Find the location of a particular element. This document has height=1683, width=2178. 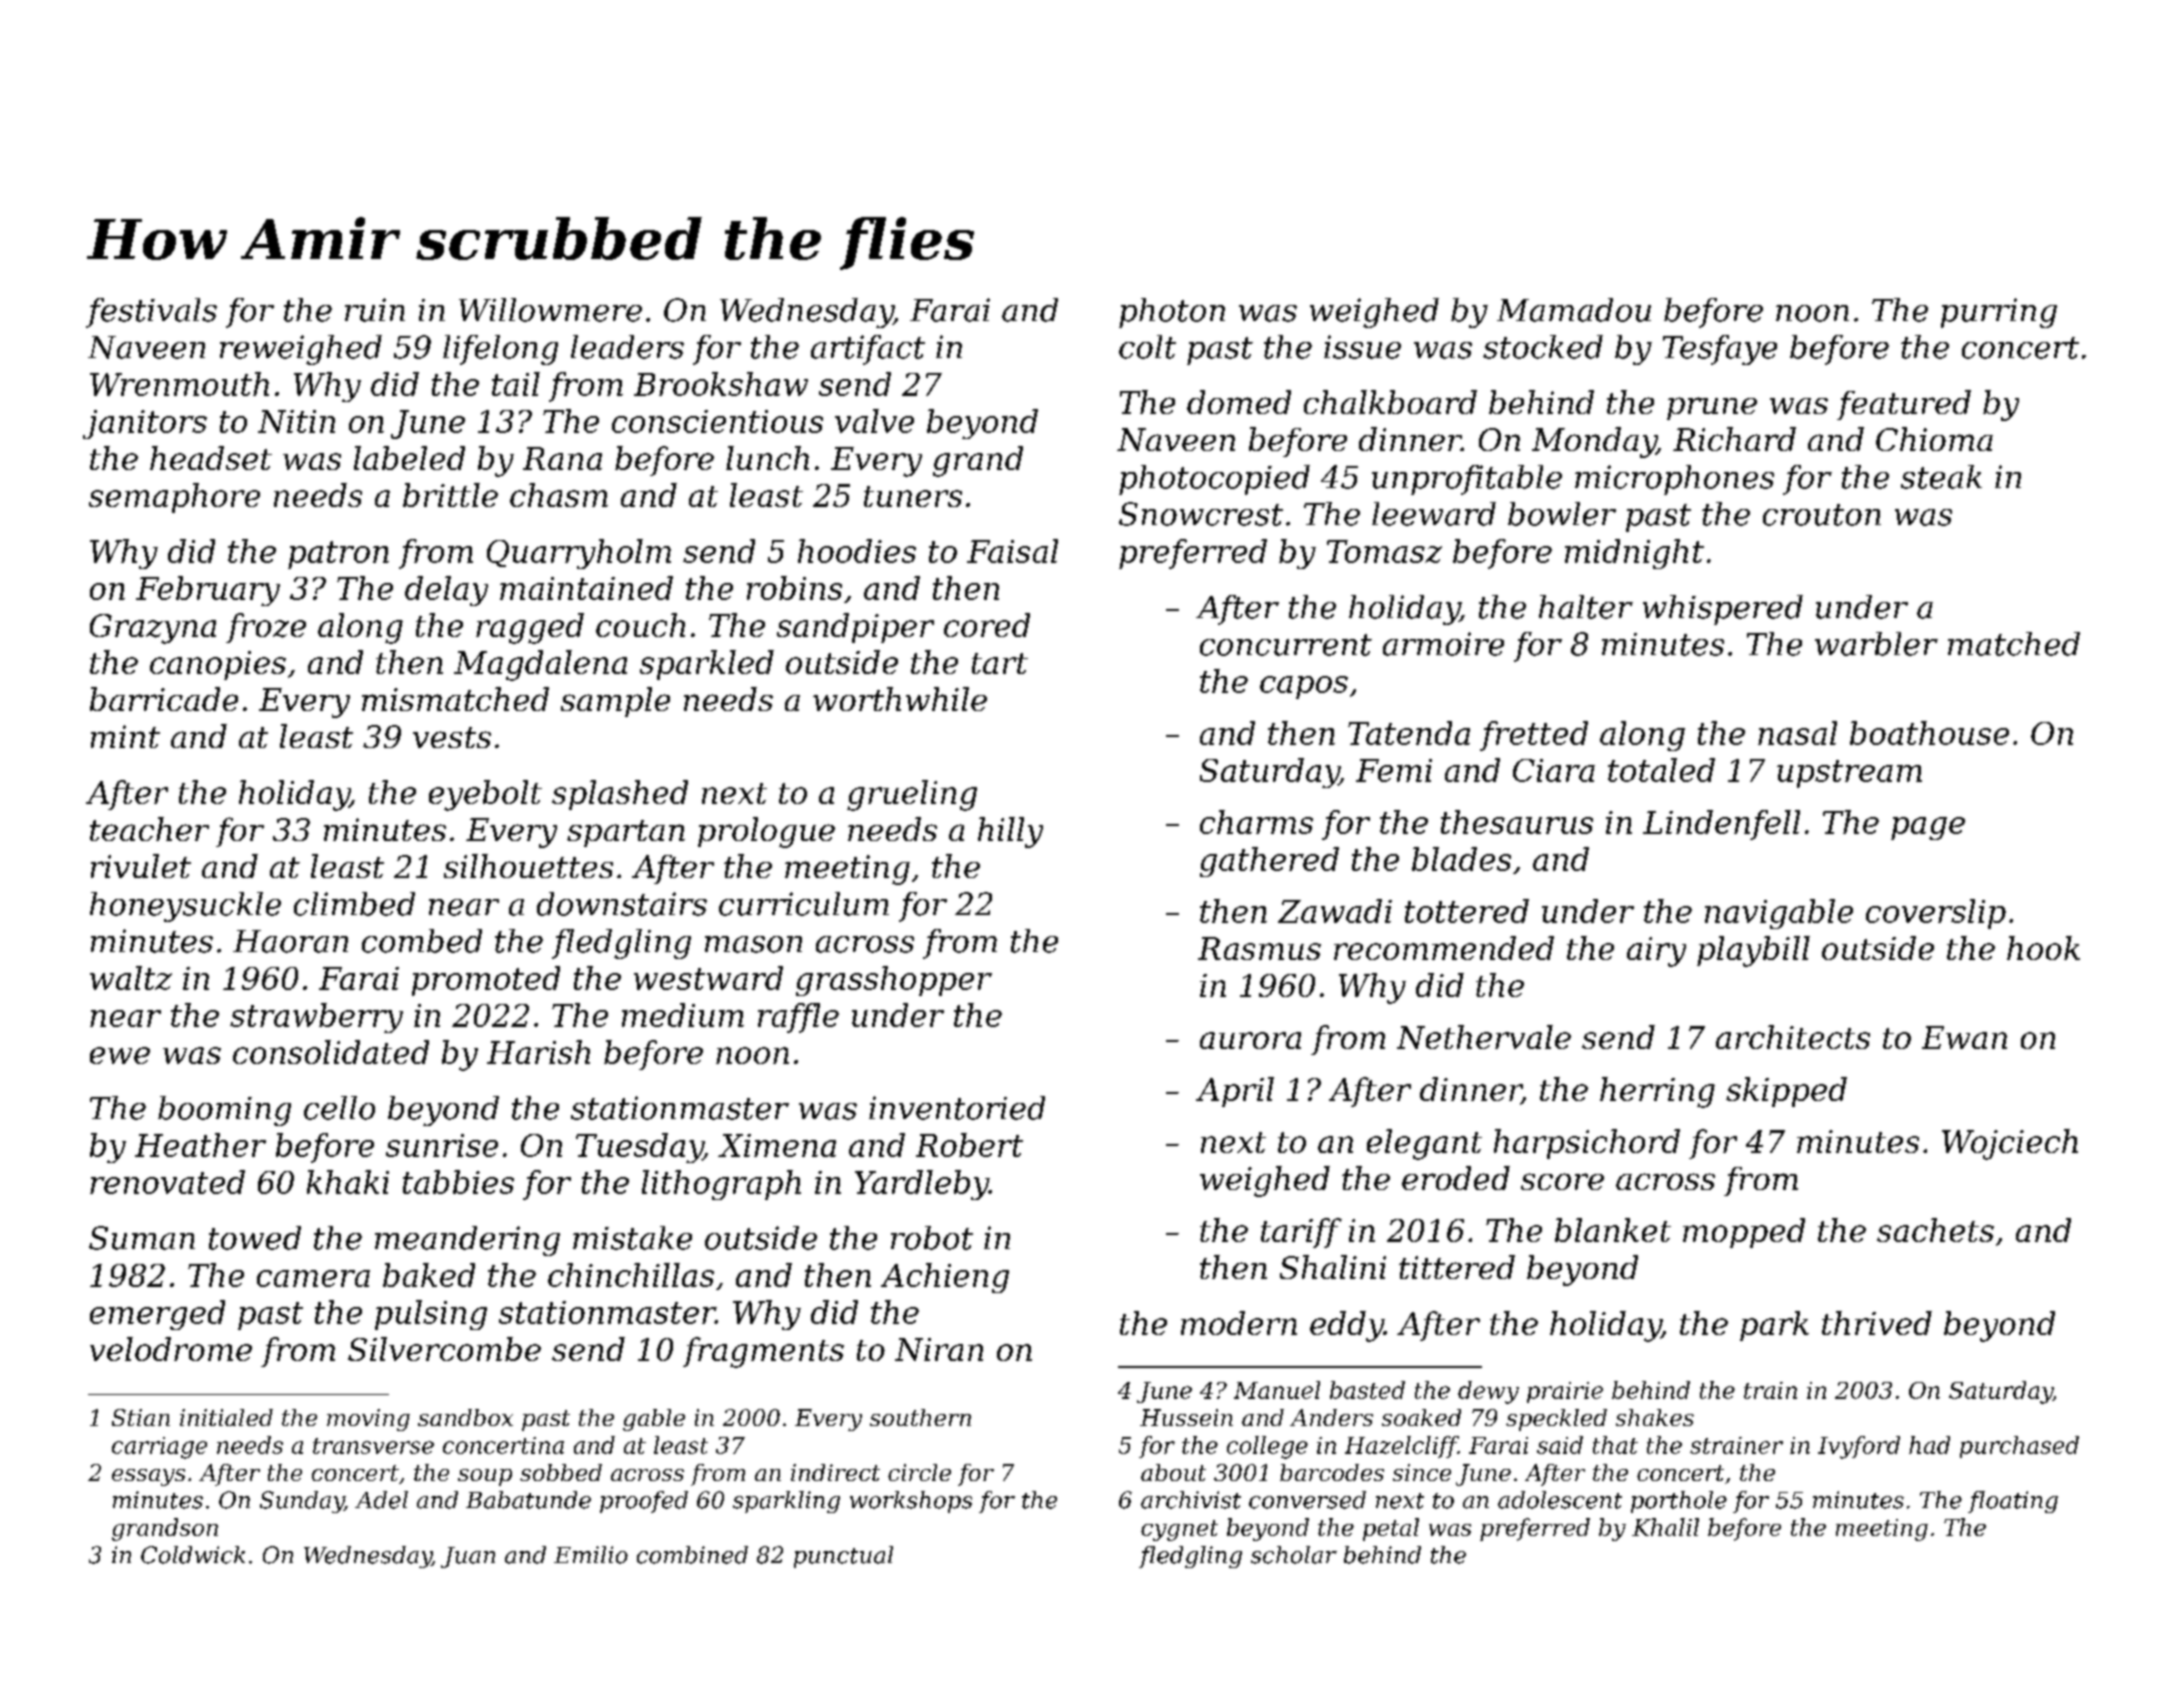

thrived is located at coordinates (1877, 1323).
